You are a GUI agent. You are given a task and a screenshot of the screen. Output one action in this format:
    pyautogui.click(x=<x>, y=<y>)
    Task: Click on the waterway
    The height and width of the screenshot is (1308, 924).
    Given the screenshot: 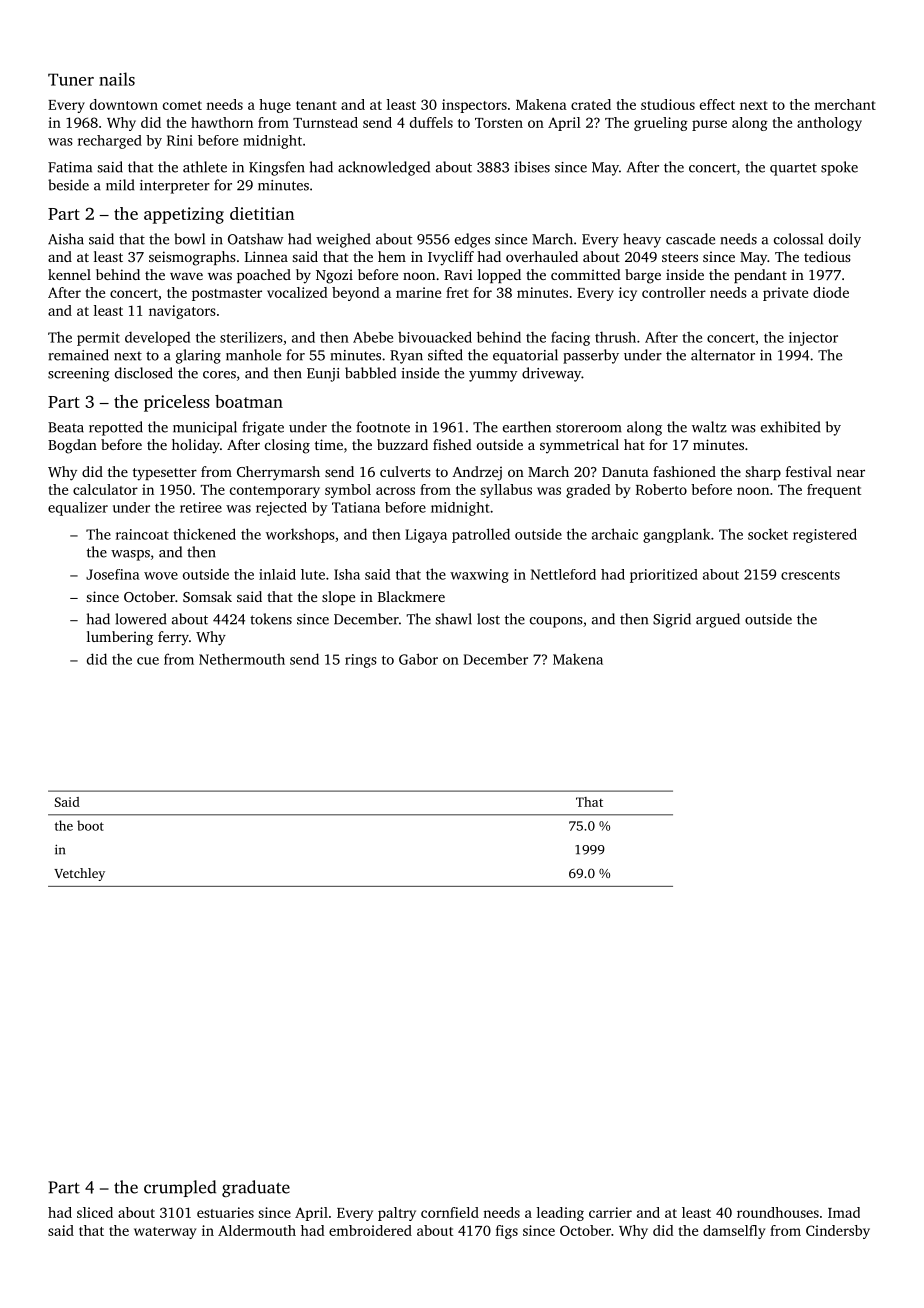 What is the action you would take?
    pyautogui.click(x=165, y=1233)
